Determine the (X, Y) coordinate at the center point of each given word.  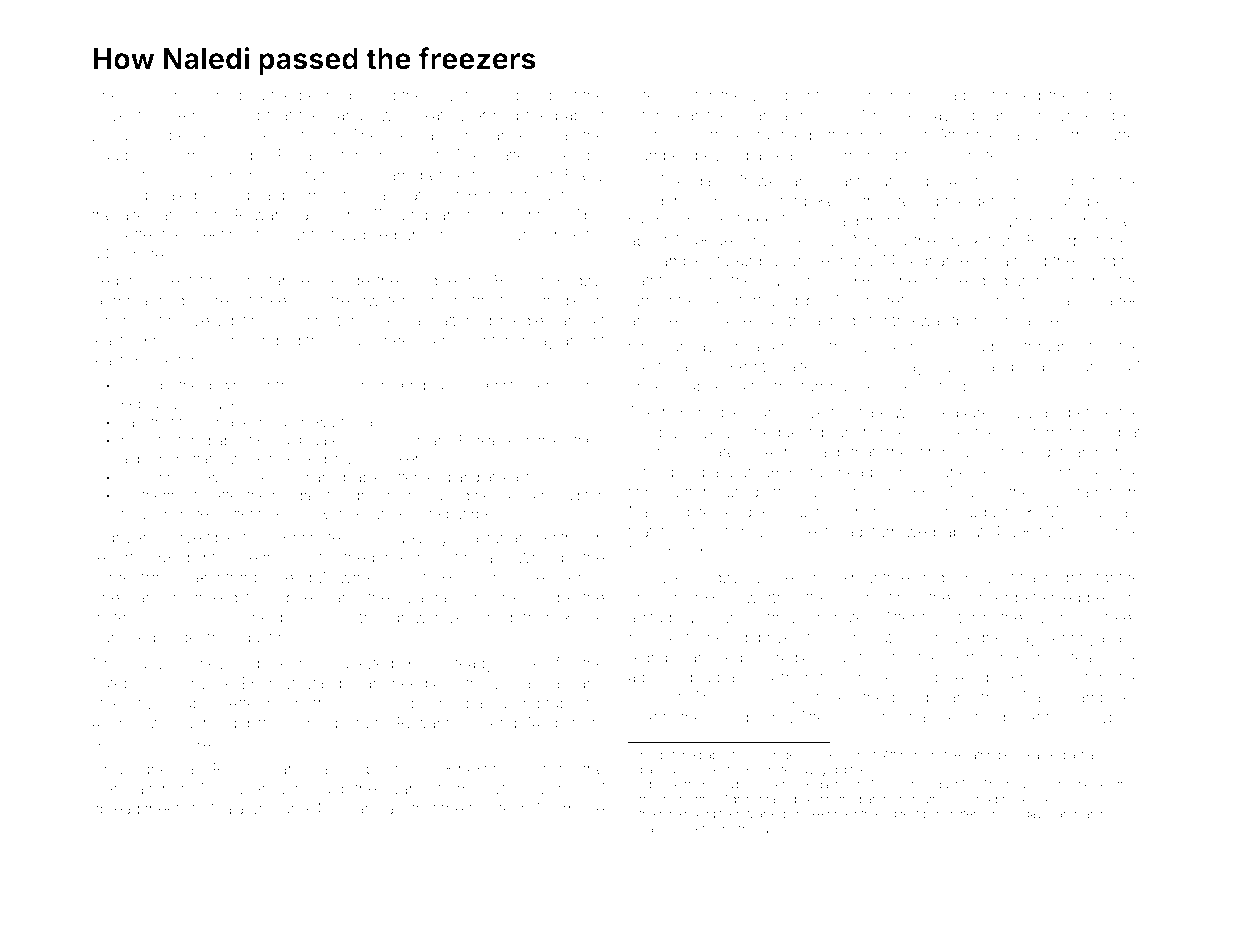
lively (481, 236)
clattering (460, 322)
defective (1005, 200)
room (296, 638)
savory (116, 197)
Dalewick (233, 789)
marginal (1110, 262)
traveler (935, 717)
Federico (123, 280)
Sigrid (648, 659)
